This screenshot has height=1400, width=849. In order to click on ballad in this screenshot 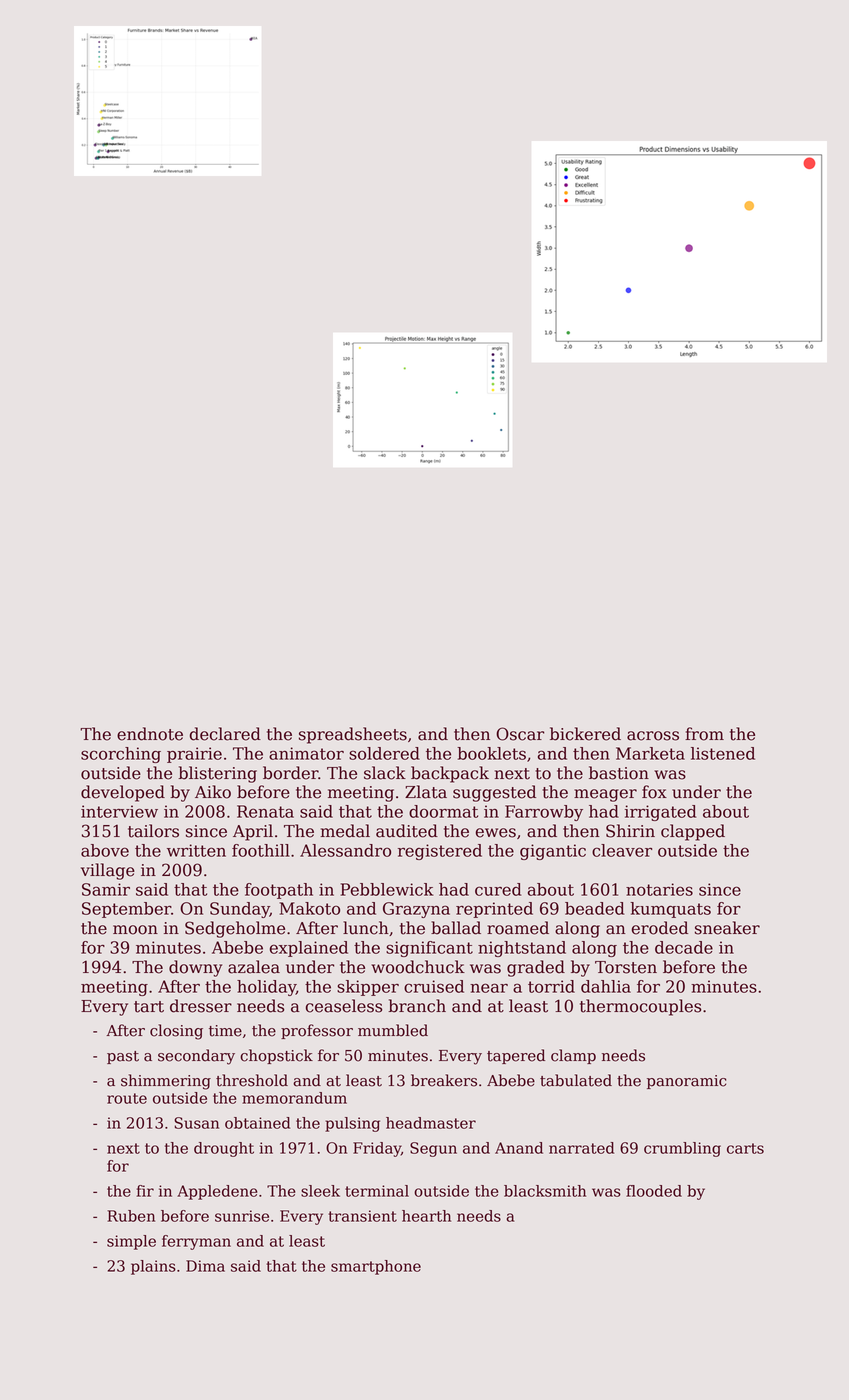, I will do `click(456, 928)`.
